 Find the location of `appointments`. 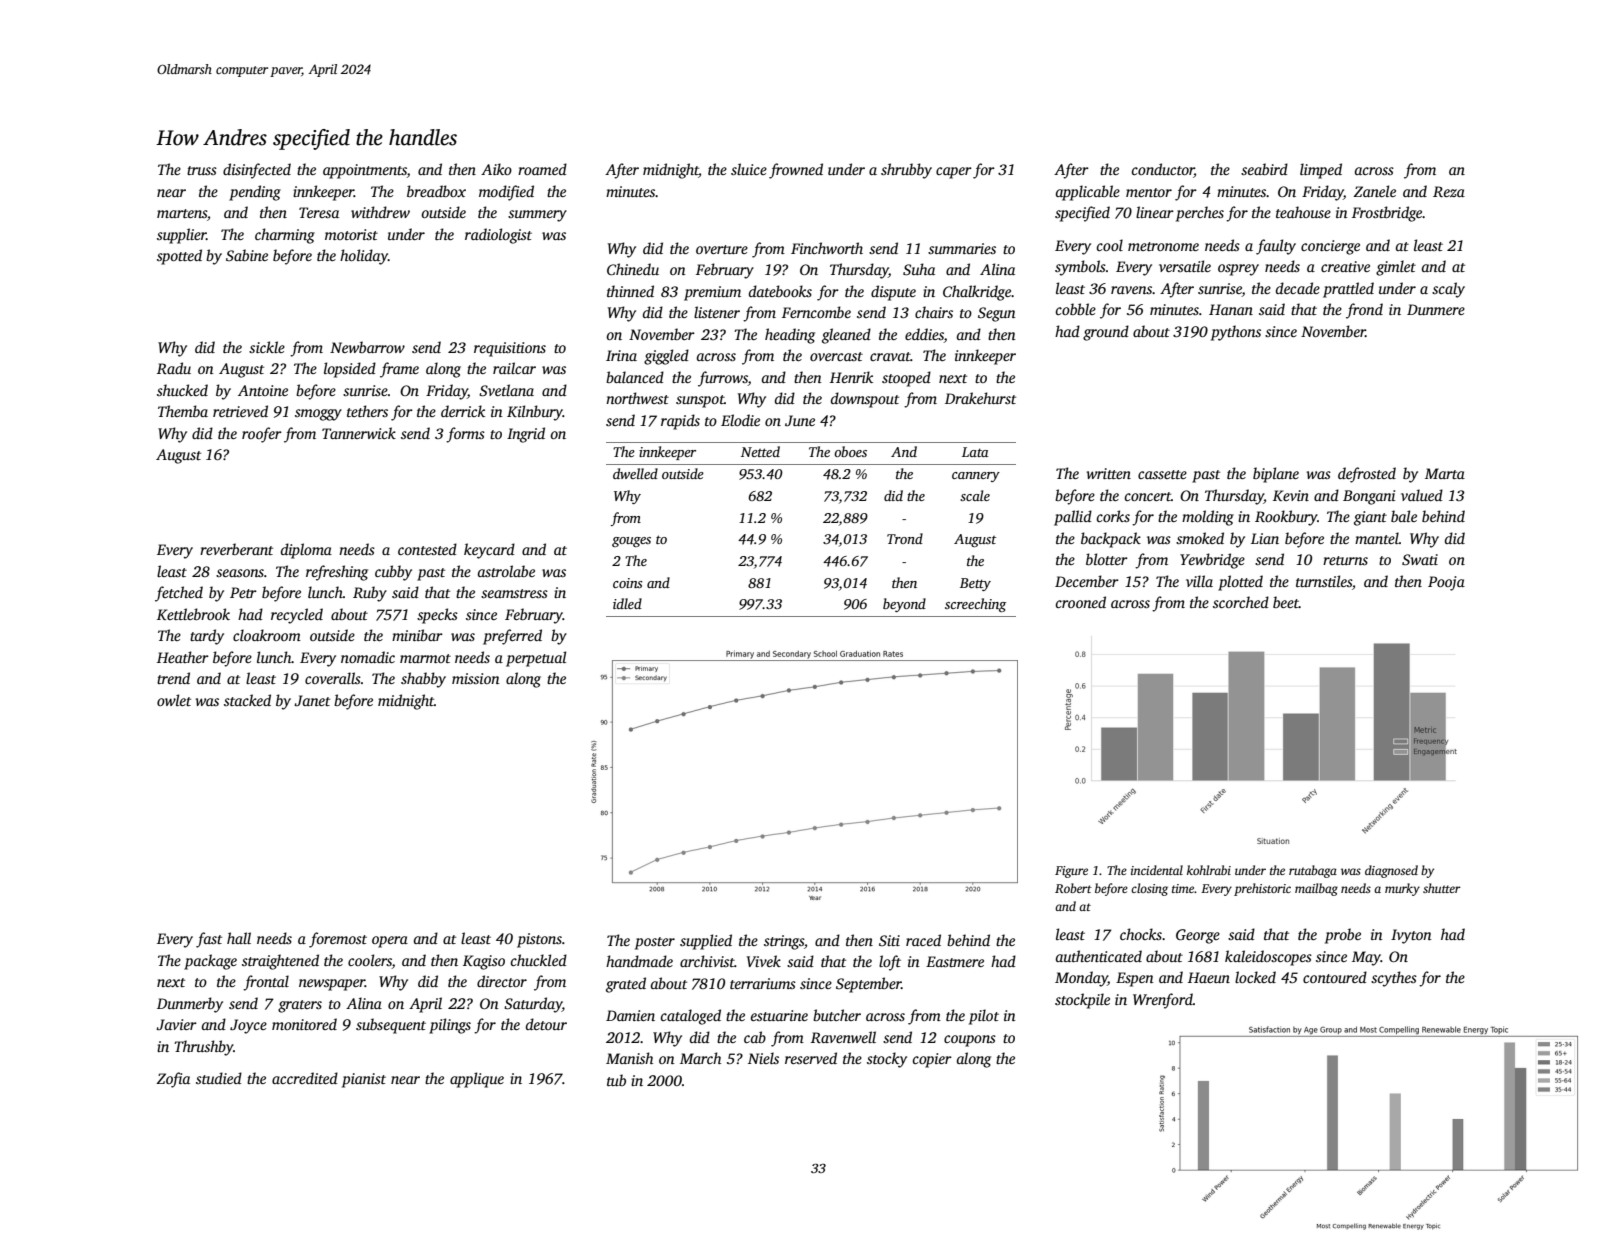

appointments is located at coordinates (365, 171).
